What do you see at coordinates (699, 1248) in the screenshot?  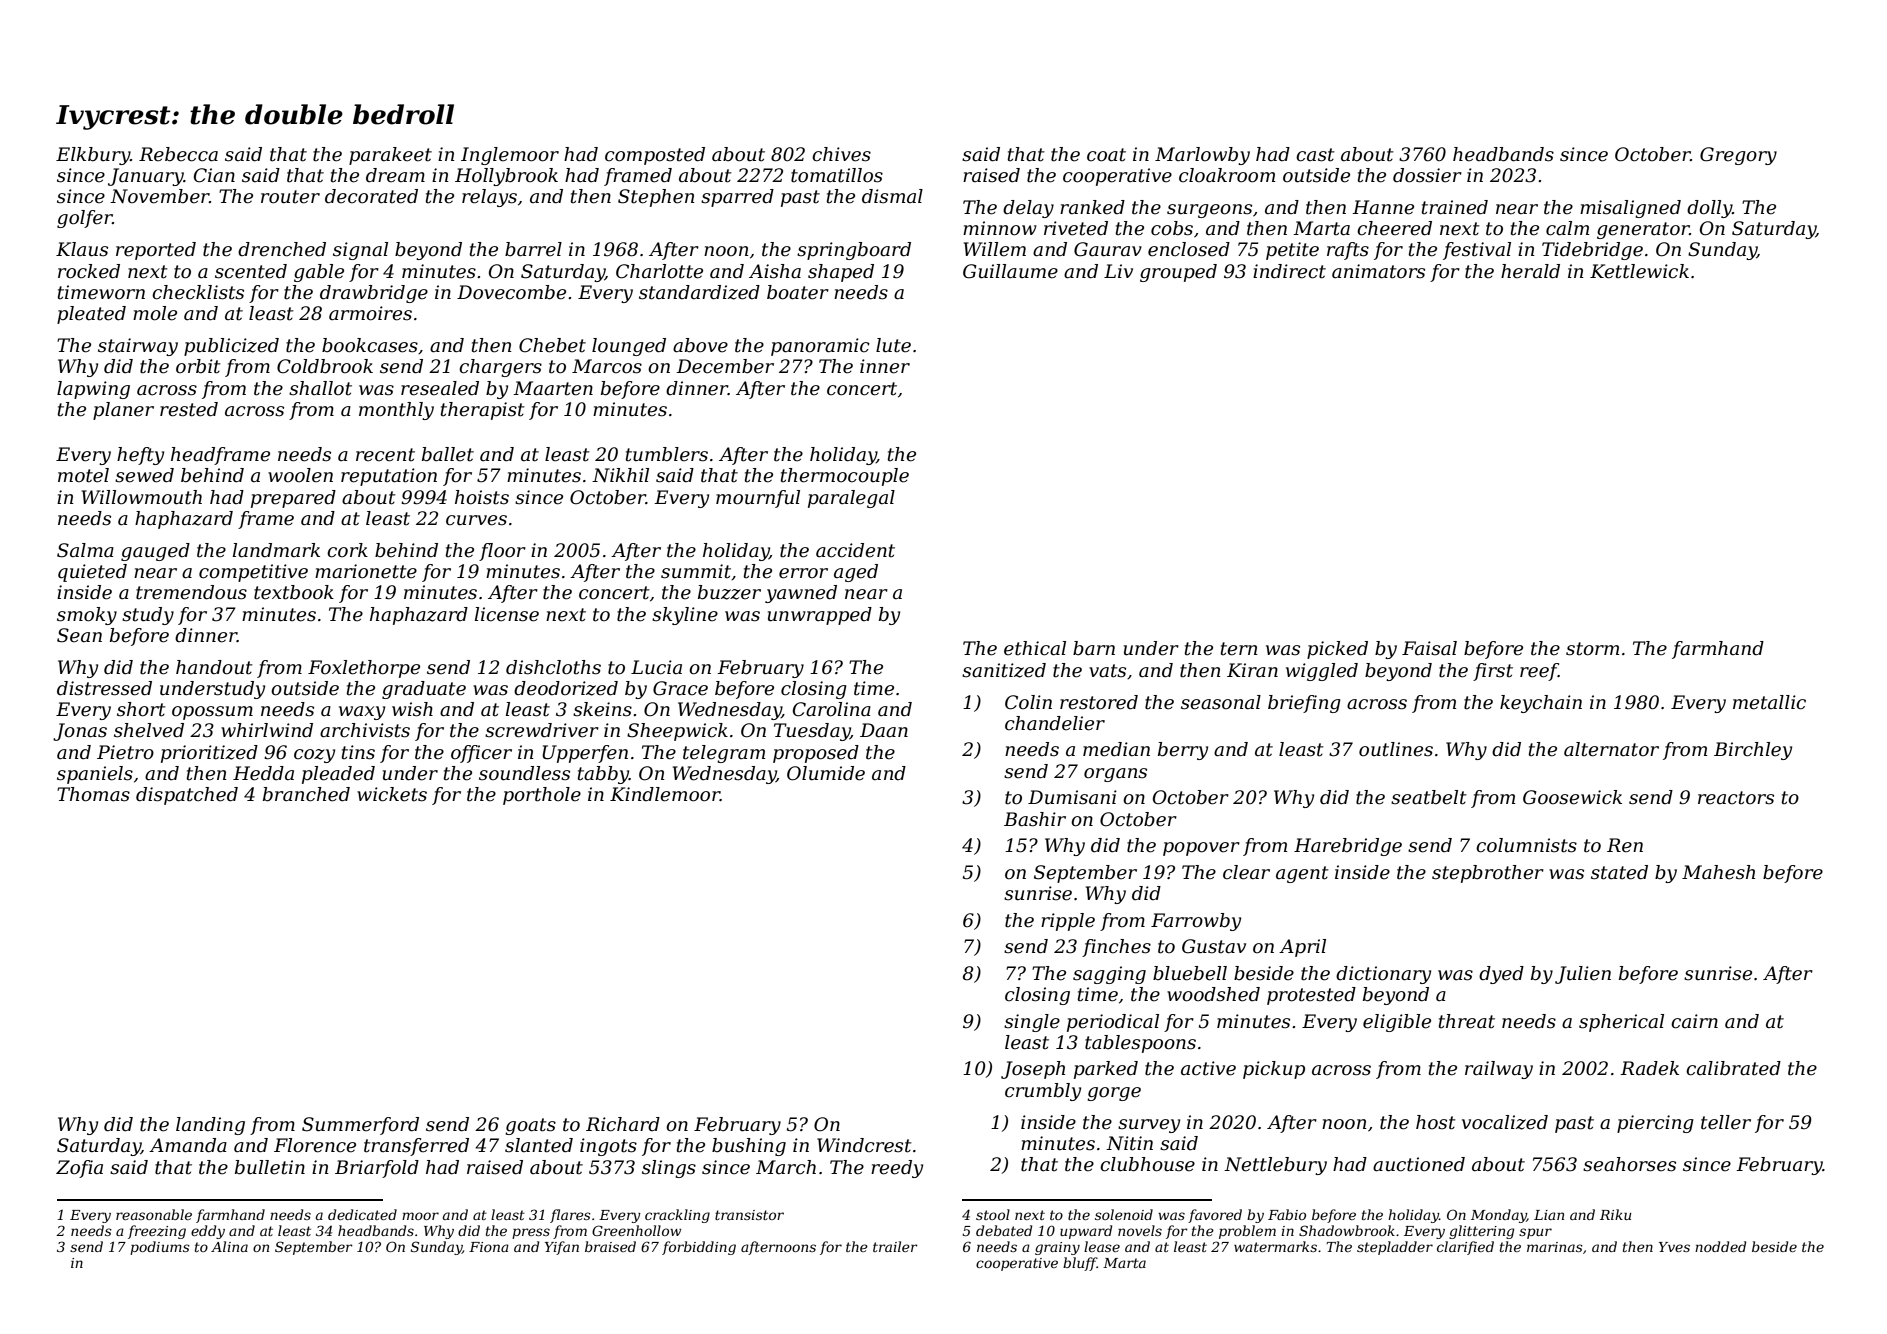 I see `forbidding` at bounding box center [699, 1248].
